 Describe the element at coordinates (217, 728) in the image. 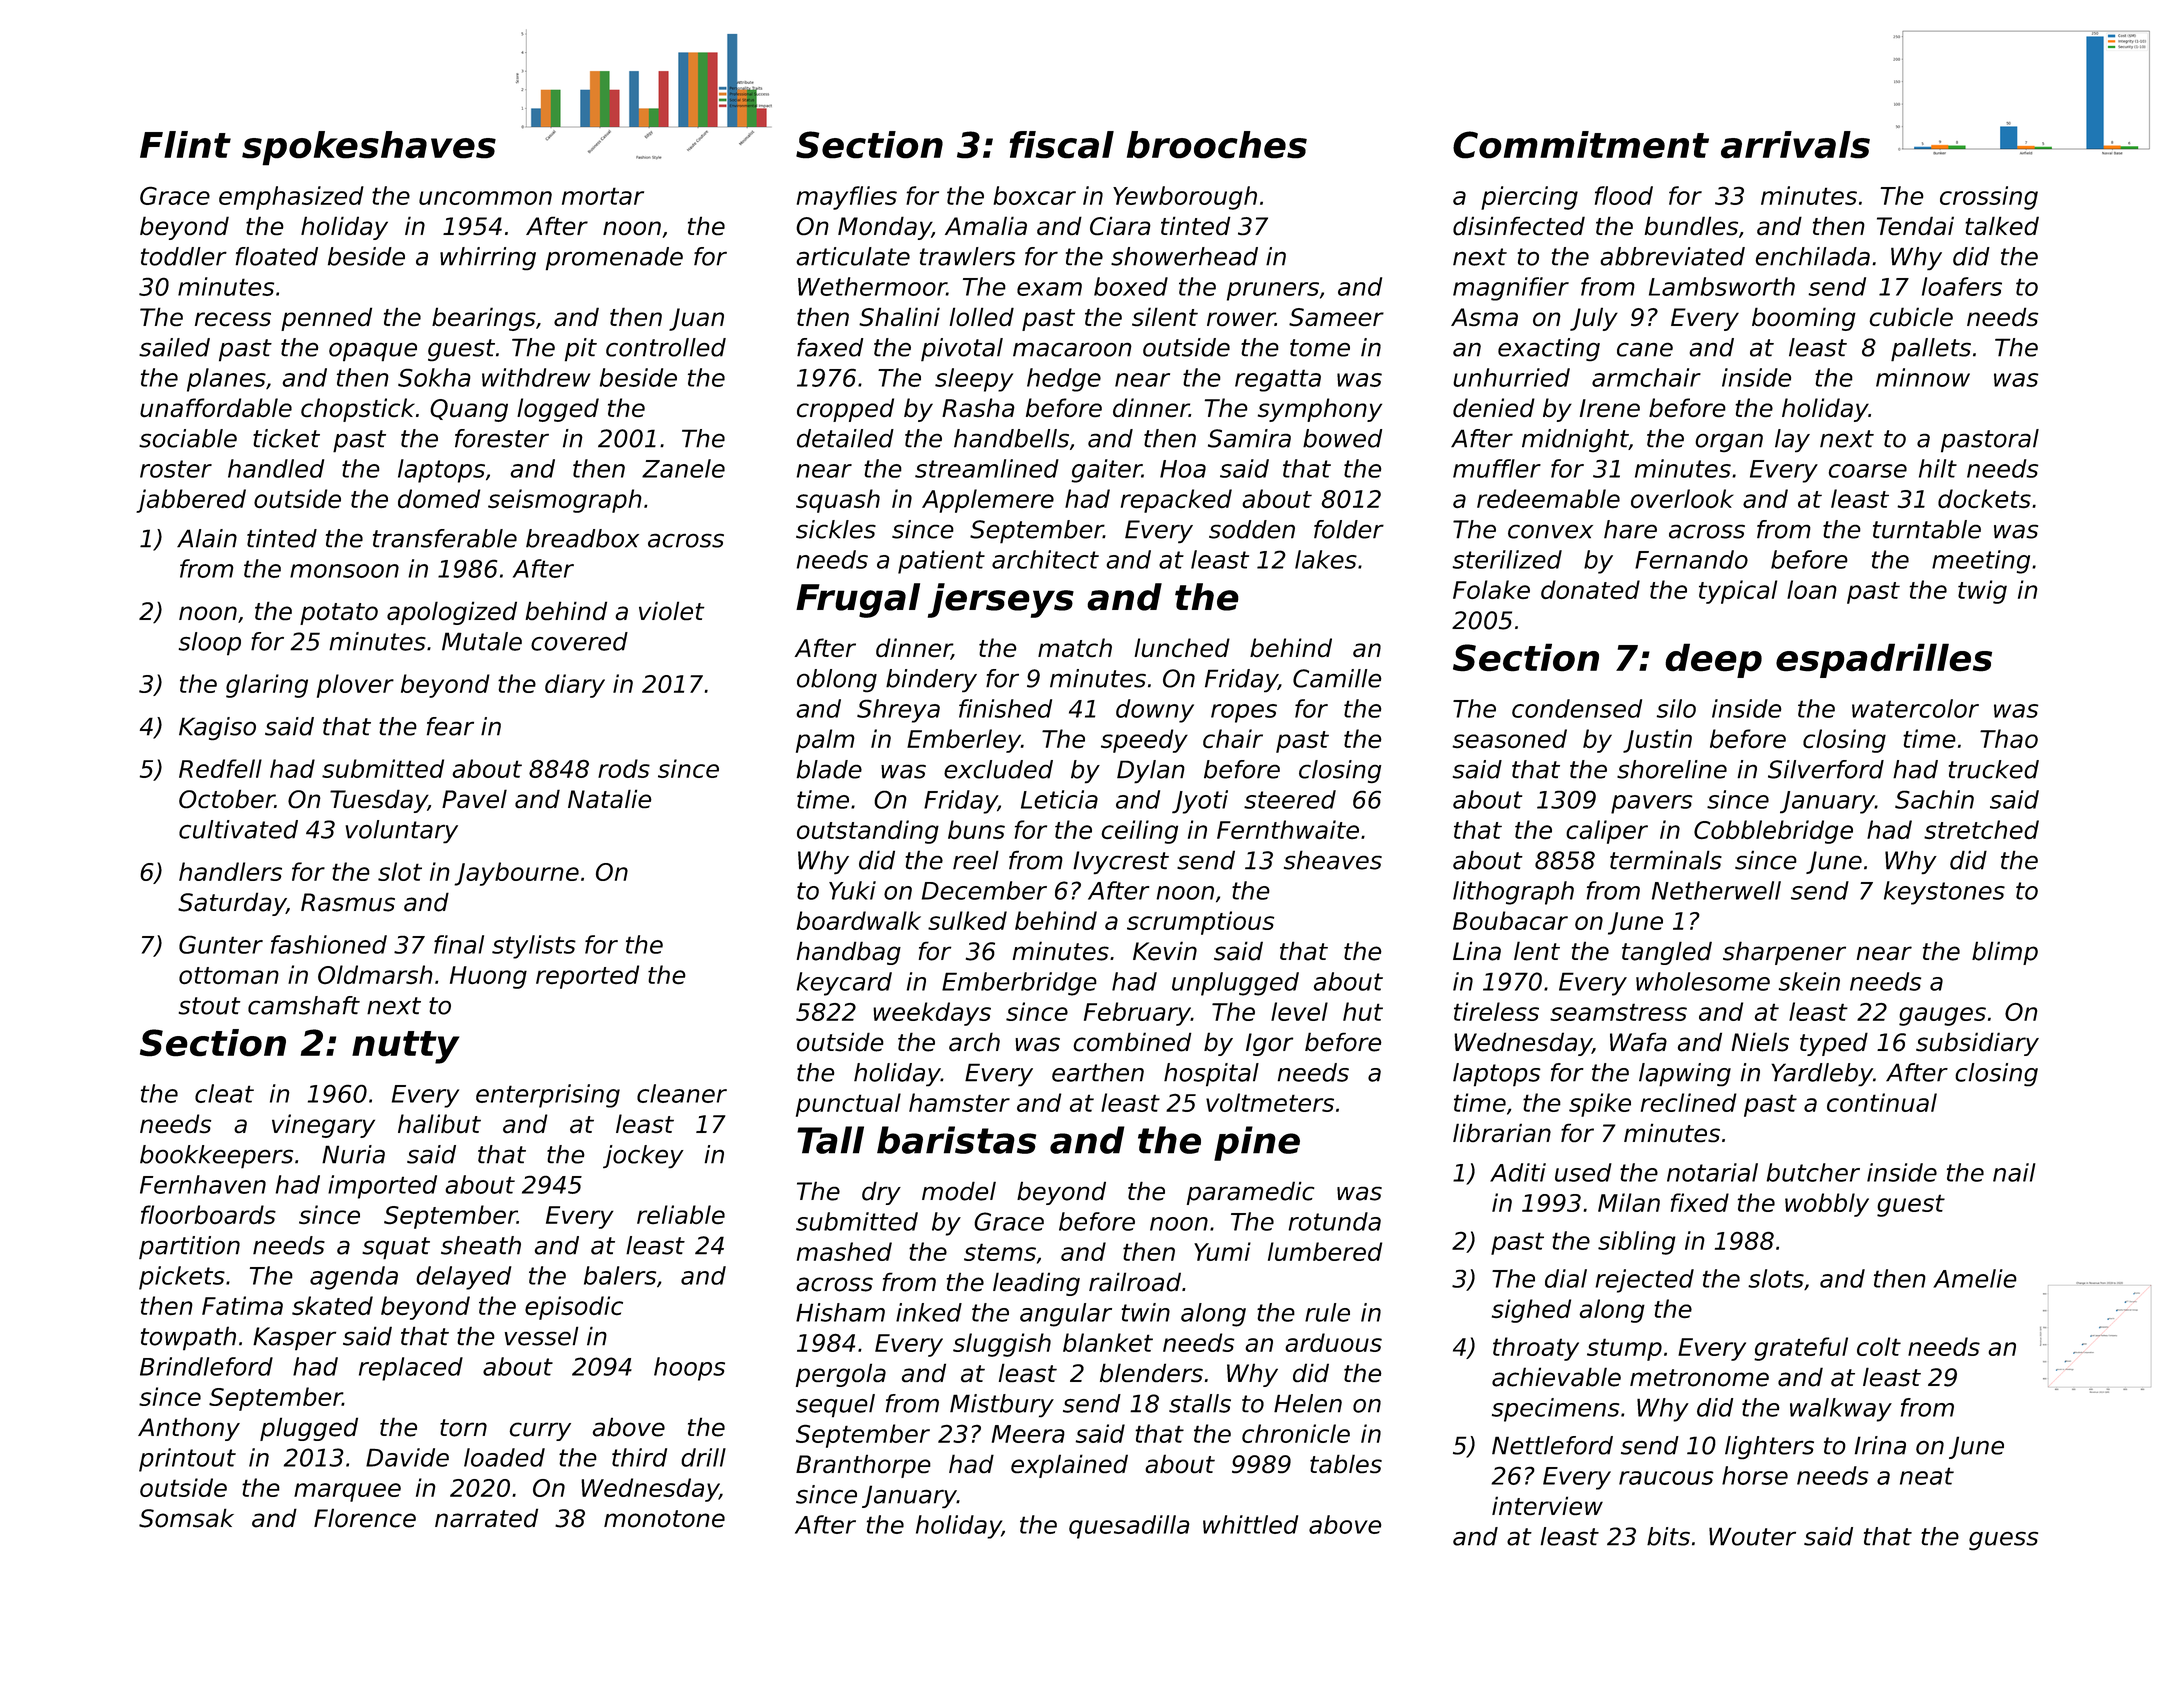

I see `Kagiso` at that location.
